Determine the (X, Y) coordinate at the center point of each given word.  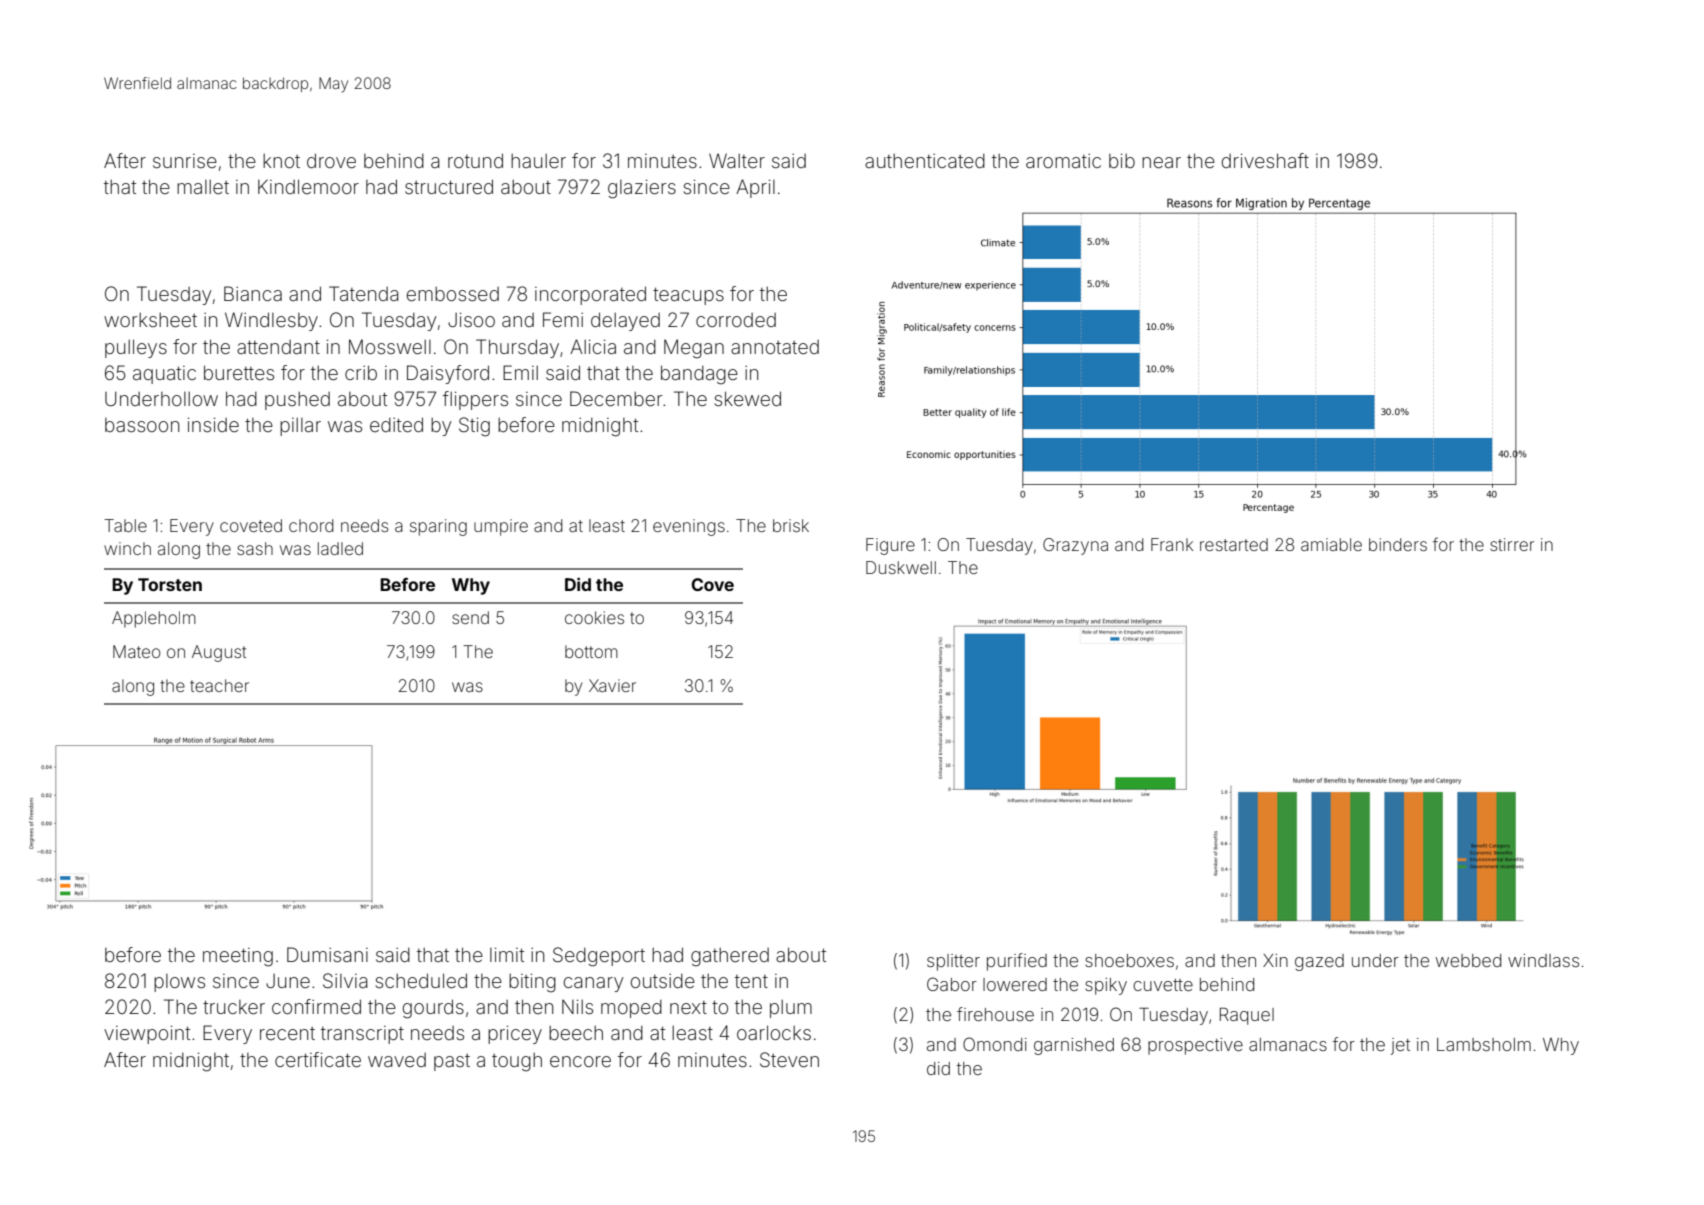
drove (331, 160)
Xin (1275, 960)
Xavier (612, 685)
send (470, 617)
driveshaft (1265, 160)
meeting (238, 957)
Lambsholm (1484, 1044)
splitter (953, 962)
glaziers (642, 189)
